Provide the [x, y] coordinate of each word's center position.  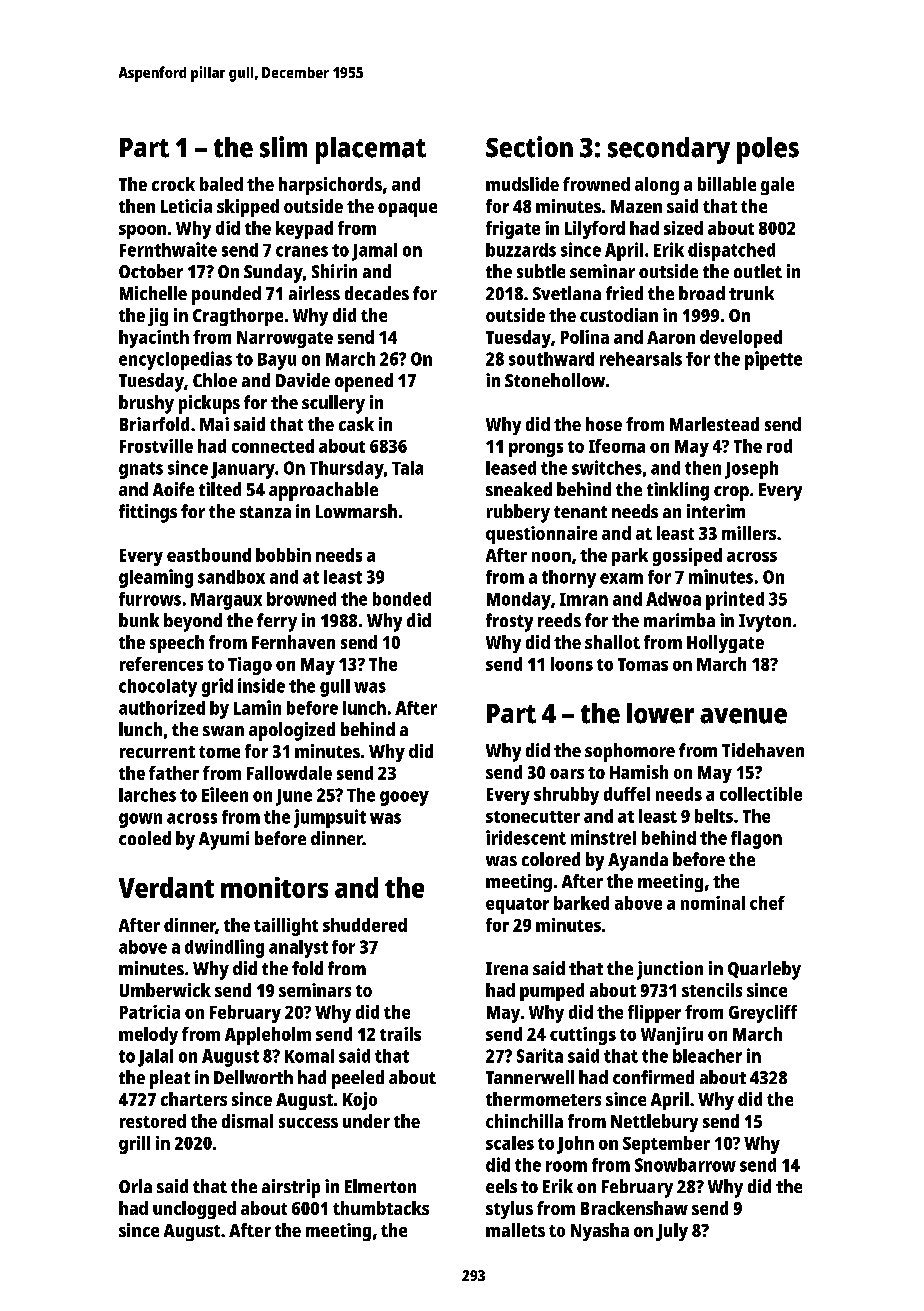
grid [217, 687]
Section [529, 147]
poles [768, 150]
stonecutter [533, 817]
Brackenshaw [634, 1208]
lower [660, 713]
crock [173, 184]
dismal [247, 1121]
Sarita [540, 1055]
